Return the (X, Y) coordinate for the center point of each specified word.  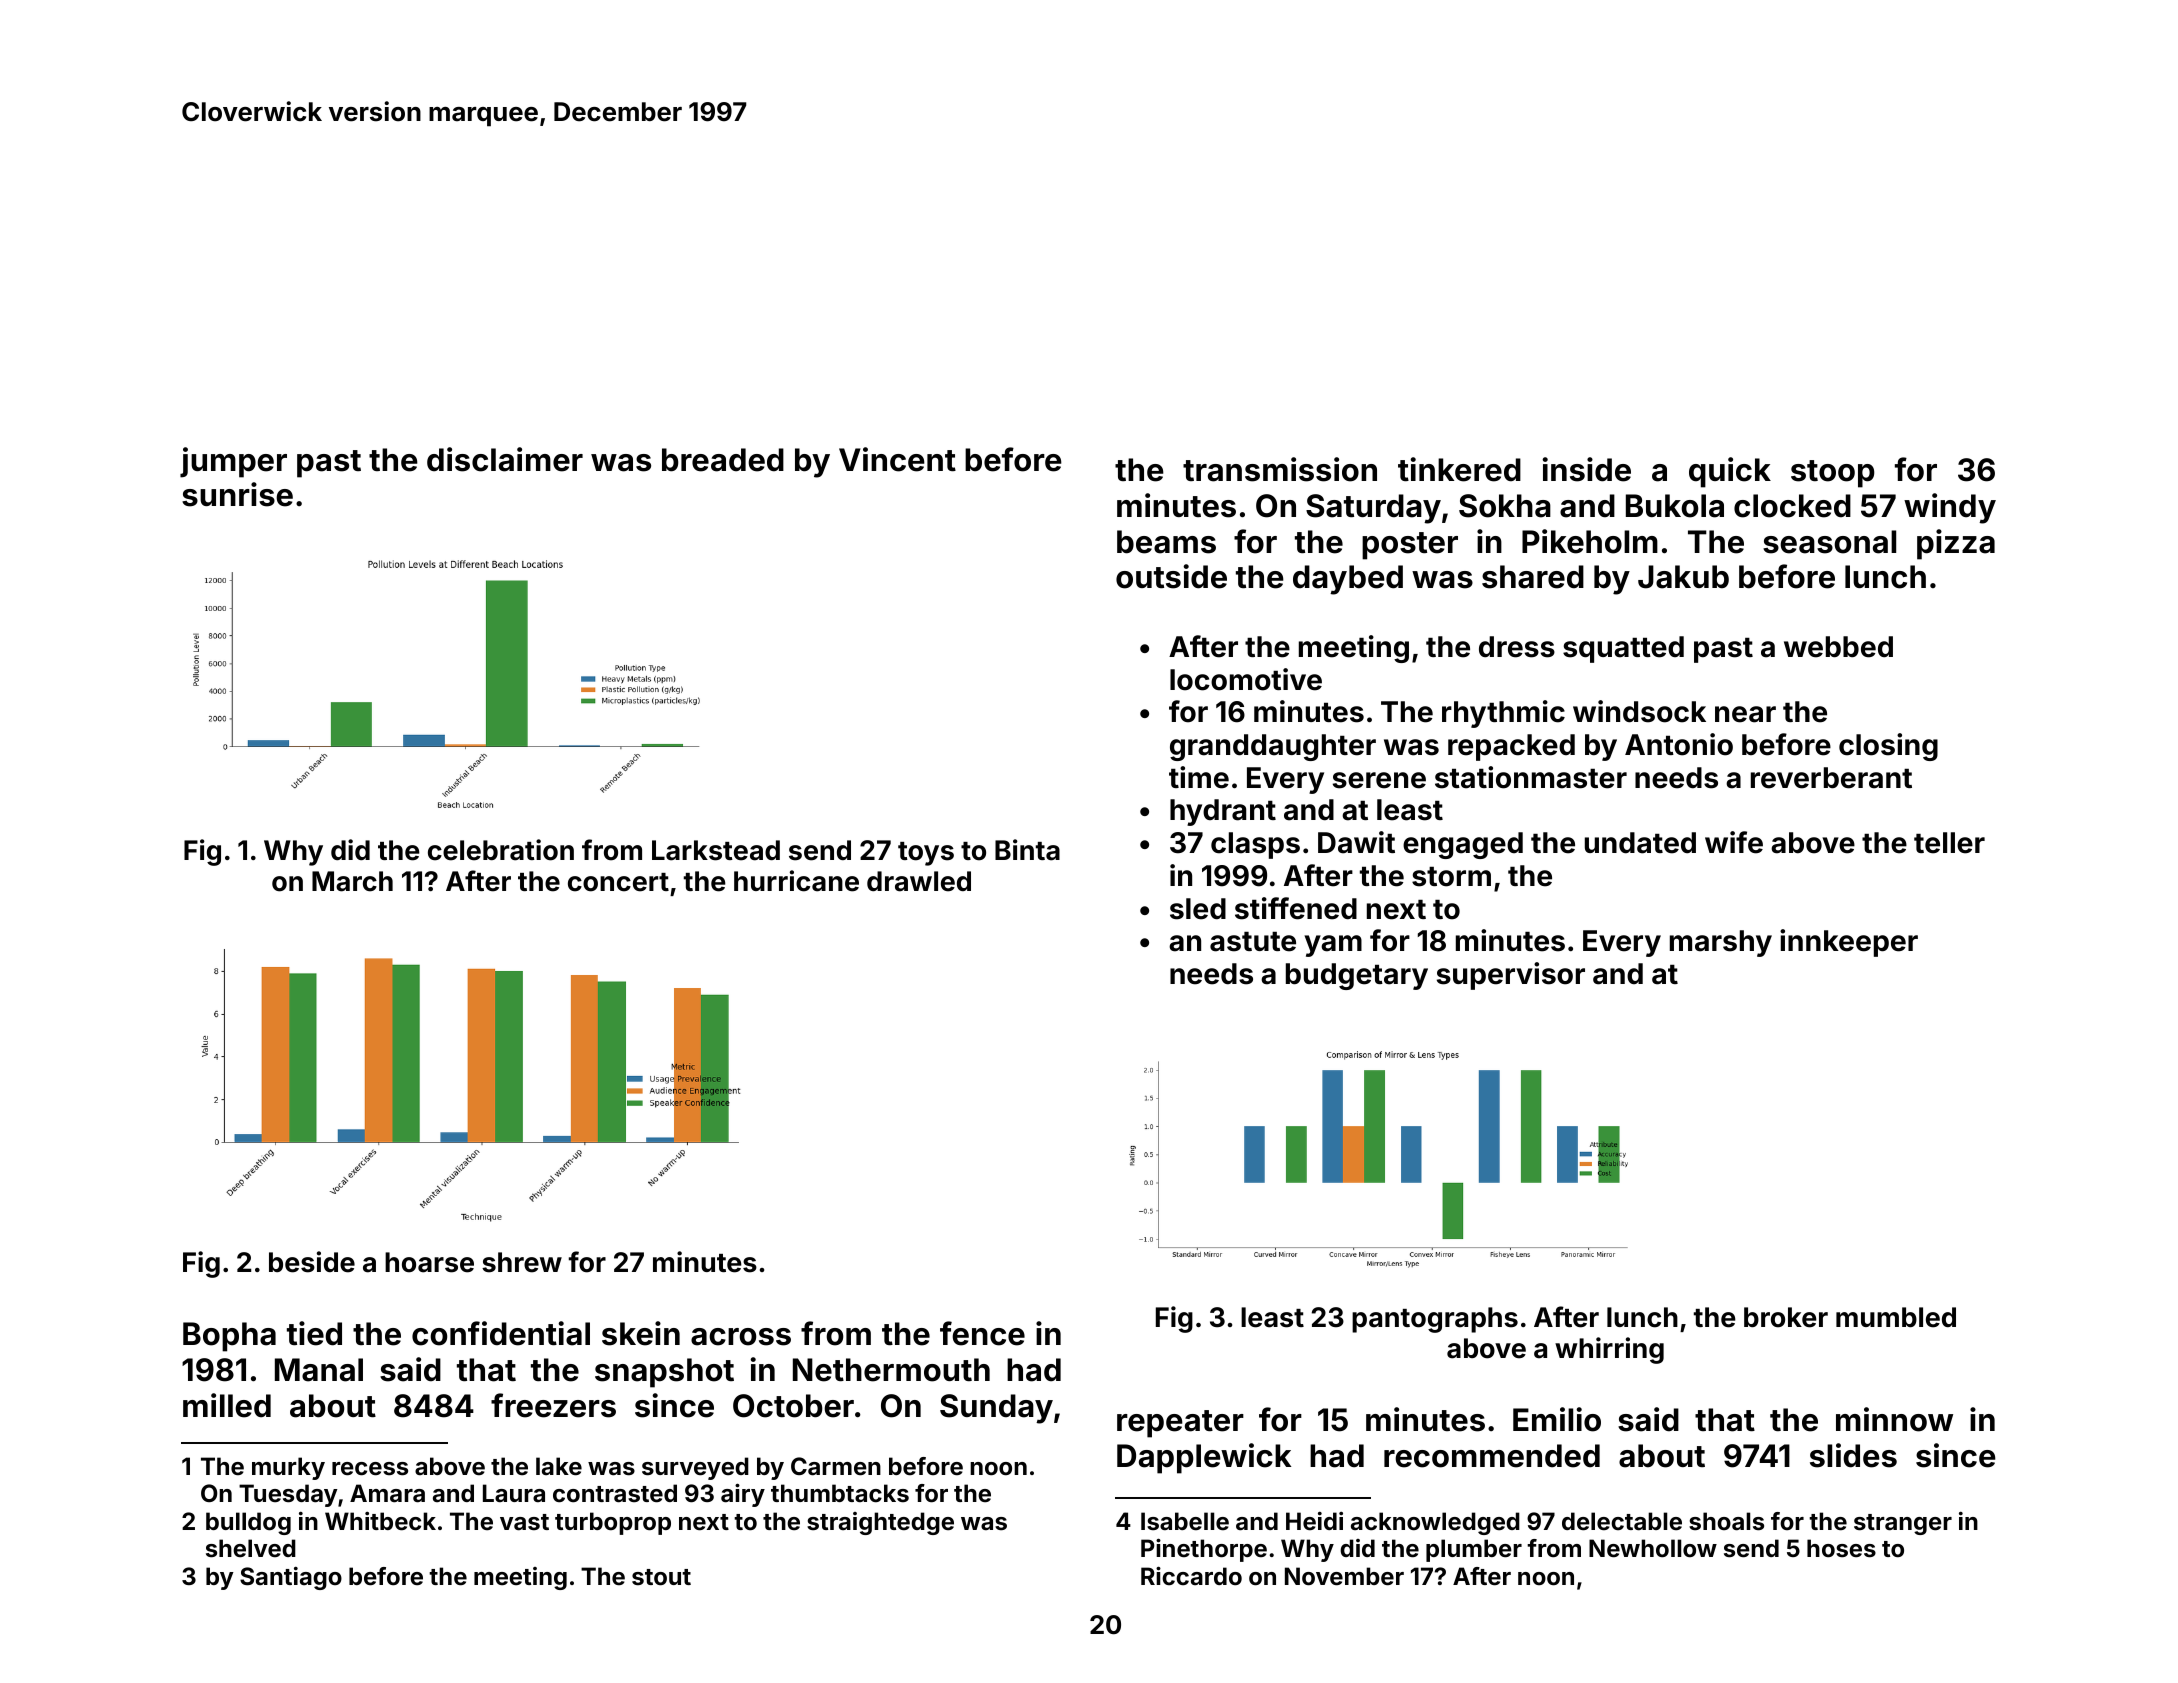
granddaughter (1273, 747)
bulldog (248, 1523)
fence (982, 1333)
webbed (1838, 647)
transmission (1280, 469)
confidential (501, 1333)
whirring (1609, 1350)
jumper (233, 462)
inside (1586, 469)
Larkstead (716, 850)
